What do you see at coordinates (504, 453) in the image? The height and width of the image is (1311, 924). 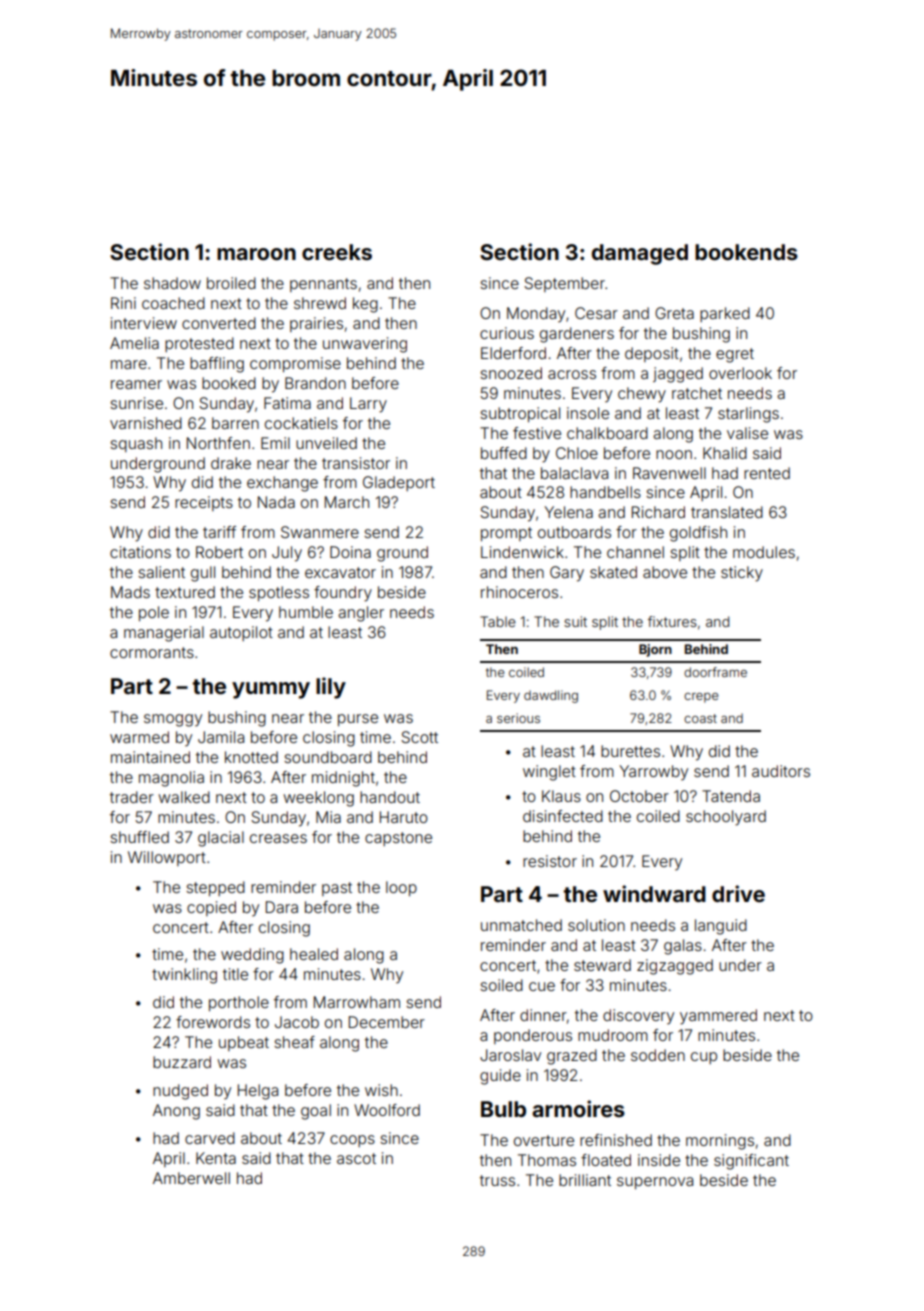 I see `buffed` at bounding box center [504, 453].
